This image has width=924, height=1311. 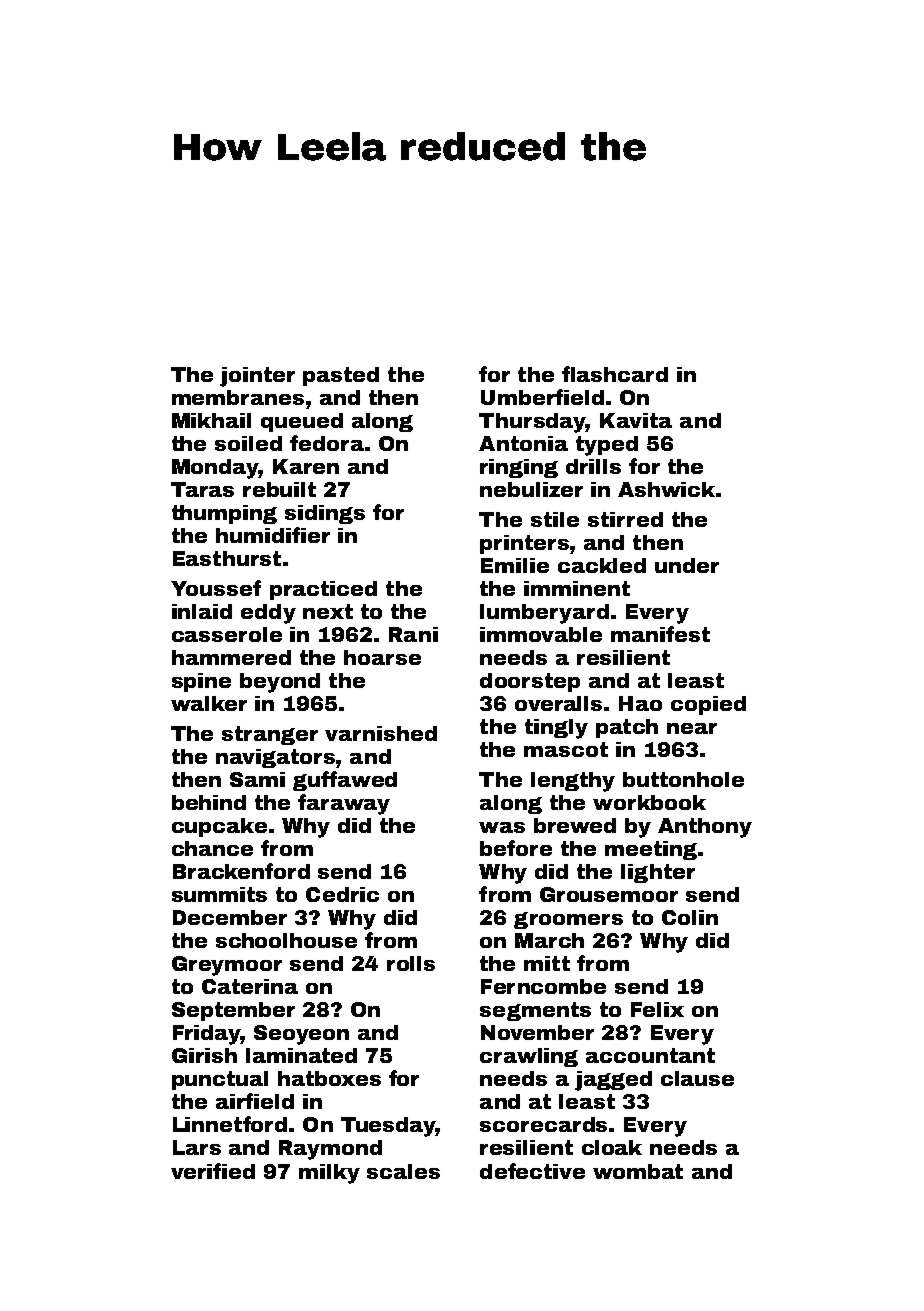 I want to click on Easthurst, so click(x=227, y=558).
